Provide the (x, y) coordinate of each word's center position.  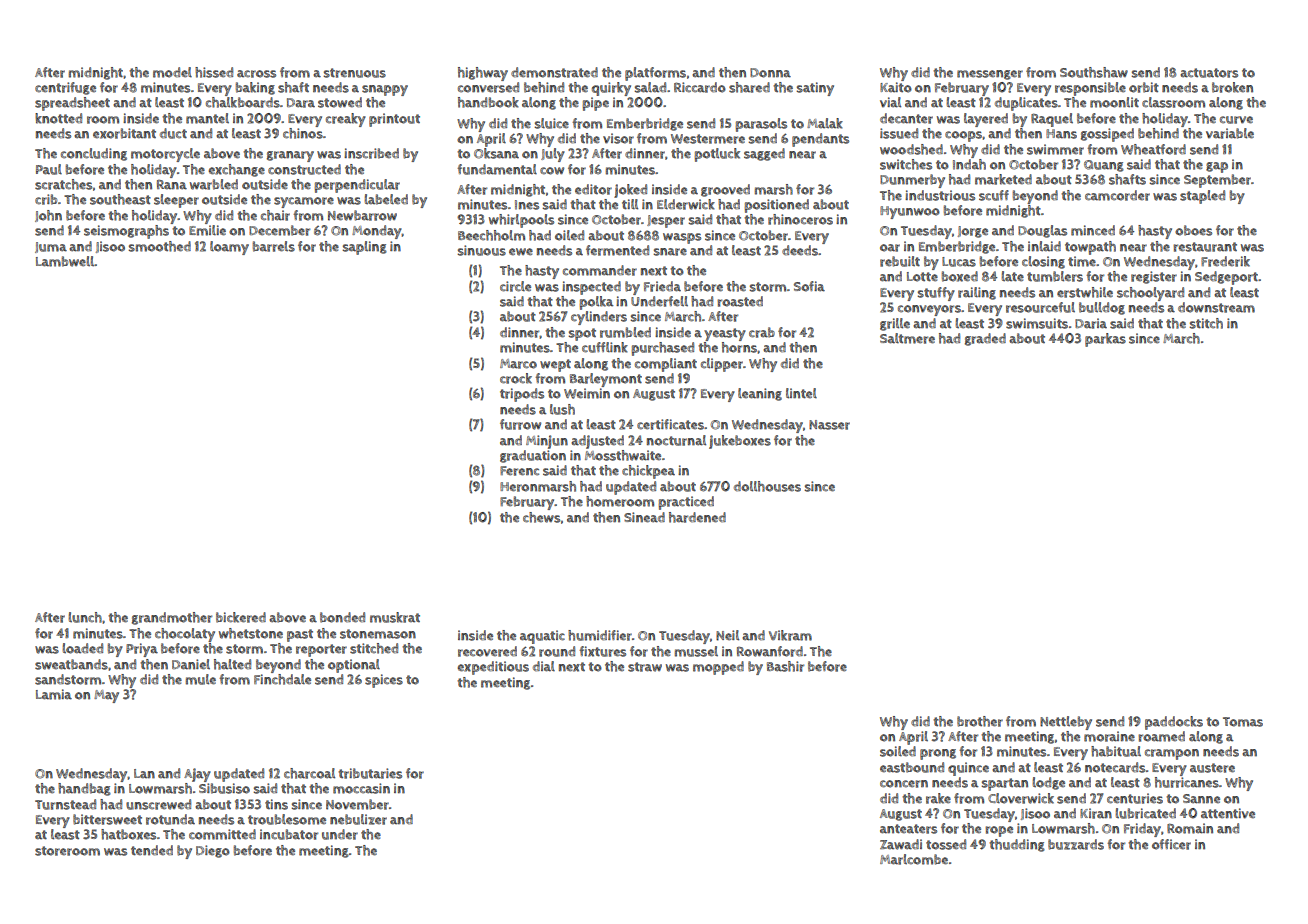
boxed (960, 276)
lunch (85, 617)
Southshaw (1094, 72)
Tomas (1243, 722)
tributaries (370, 773)
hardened (697, 517)
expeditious (493, 668)
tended (152, 850)
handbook (488, 102)
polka (596, 303)
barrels (274, 246)
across (256, 74)
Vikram (790, 635)
